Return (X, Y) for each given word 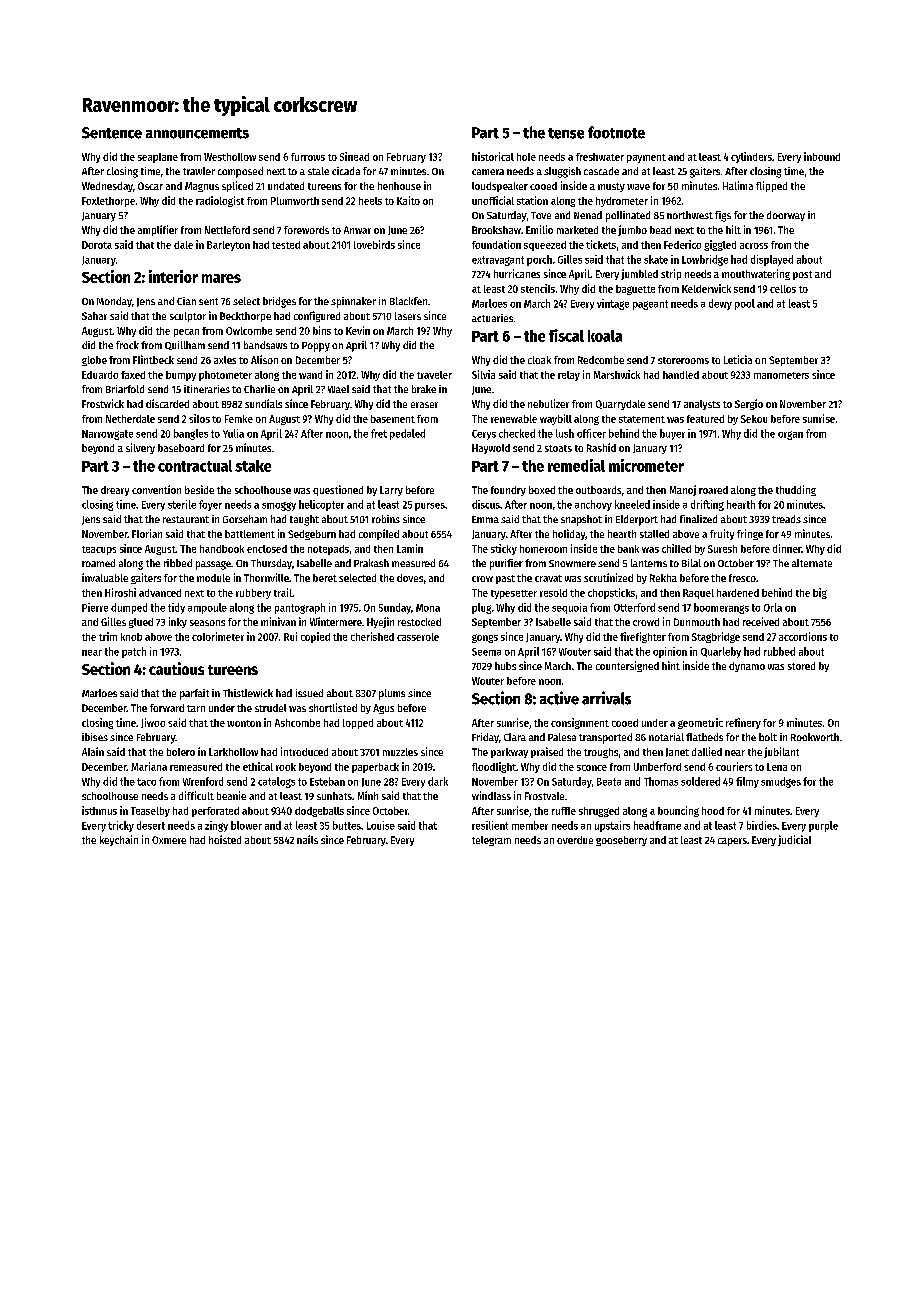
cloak (539, 360)
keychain (119, 840)
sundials (263, 403)
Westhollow (230, 157)
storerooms (683, 360)
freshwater (600, 157)
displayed (772, 260)
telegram (491, 841)
